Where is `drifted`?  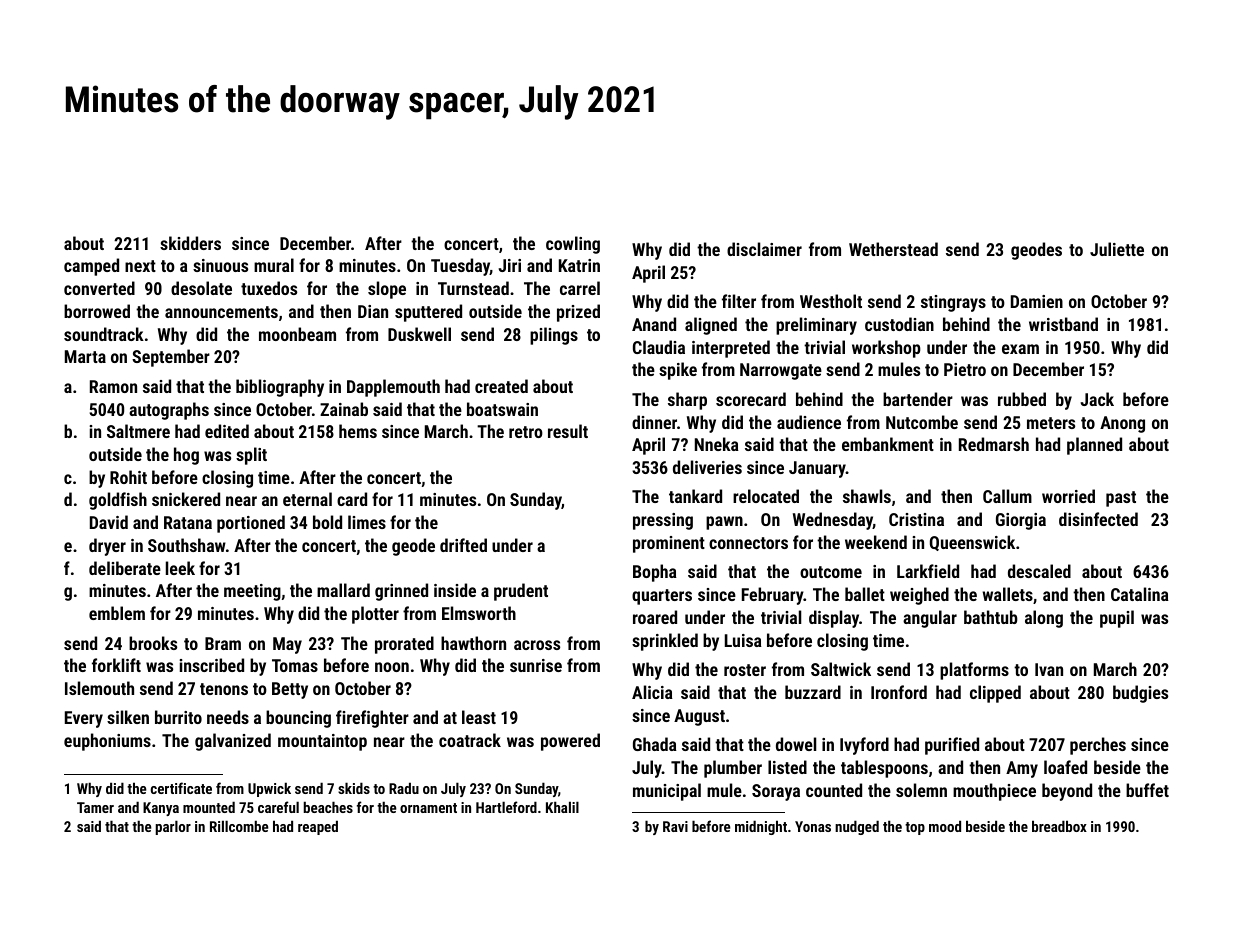 drifted is located at coordinates (463, 545).
